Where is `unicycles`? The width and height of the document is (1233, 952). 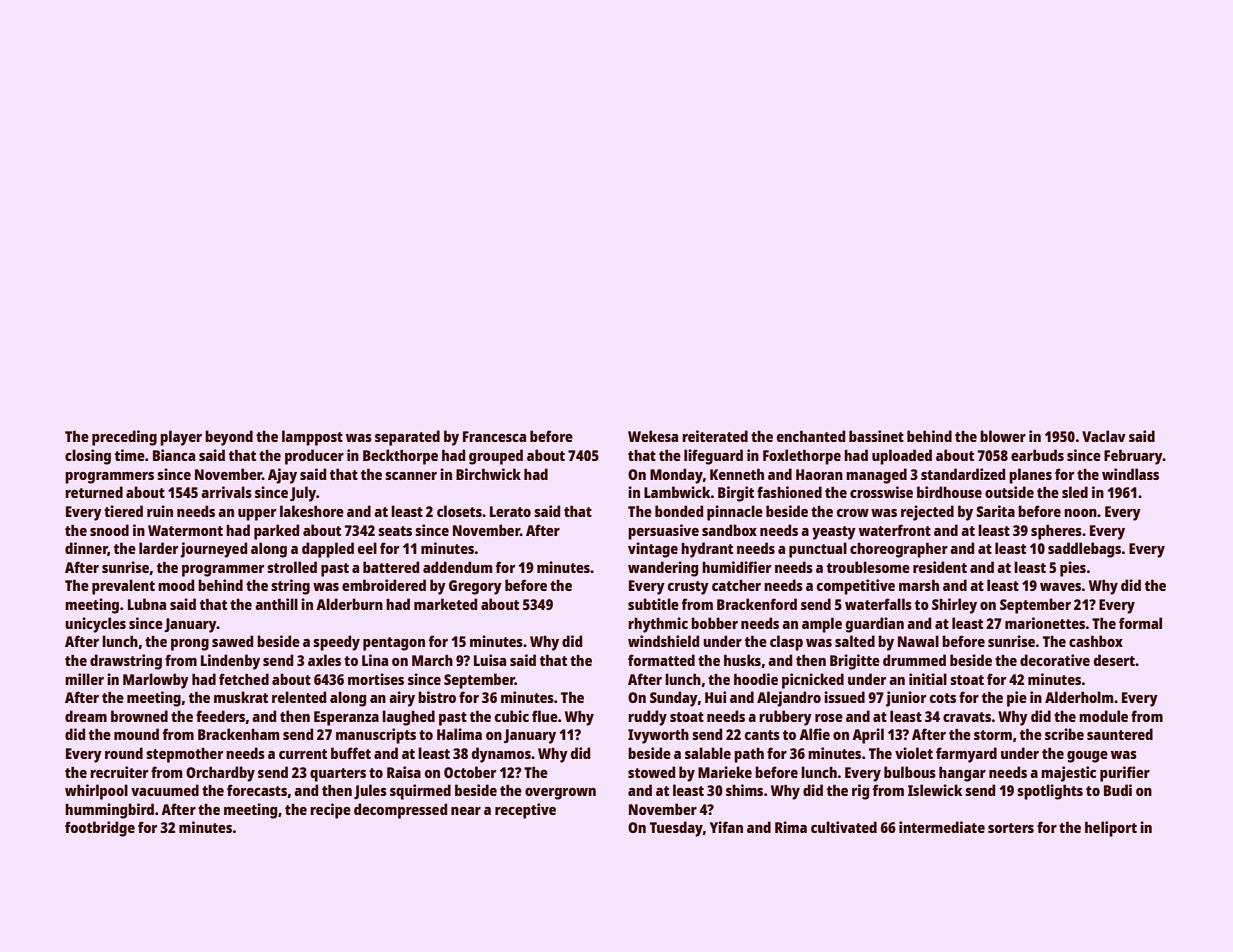 unicycles is located at coordinates (95, 625).
